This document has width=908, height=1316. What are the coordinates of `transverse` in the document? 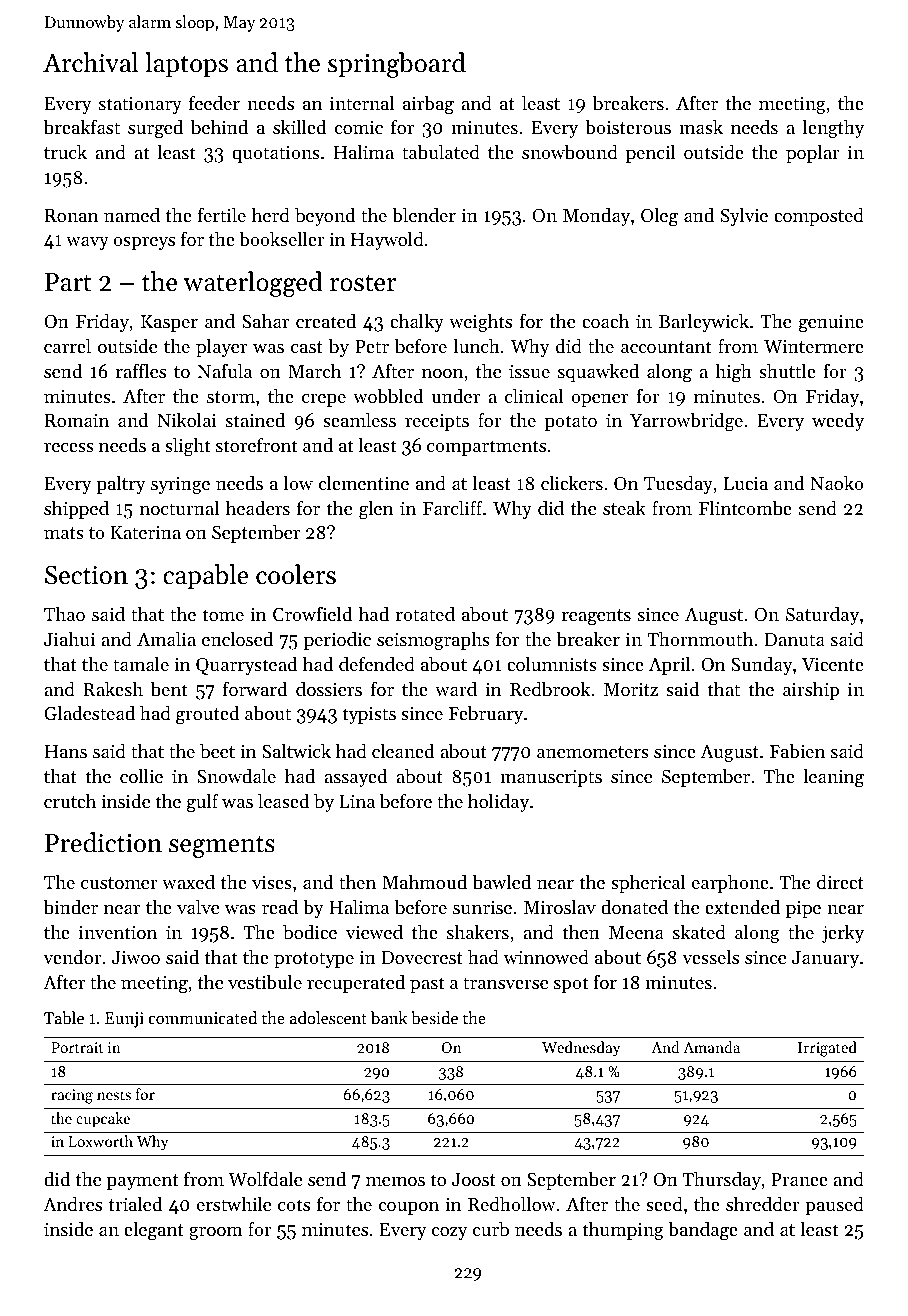 It's located at (505, 983).
